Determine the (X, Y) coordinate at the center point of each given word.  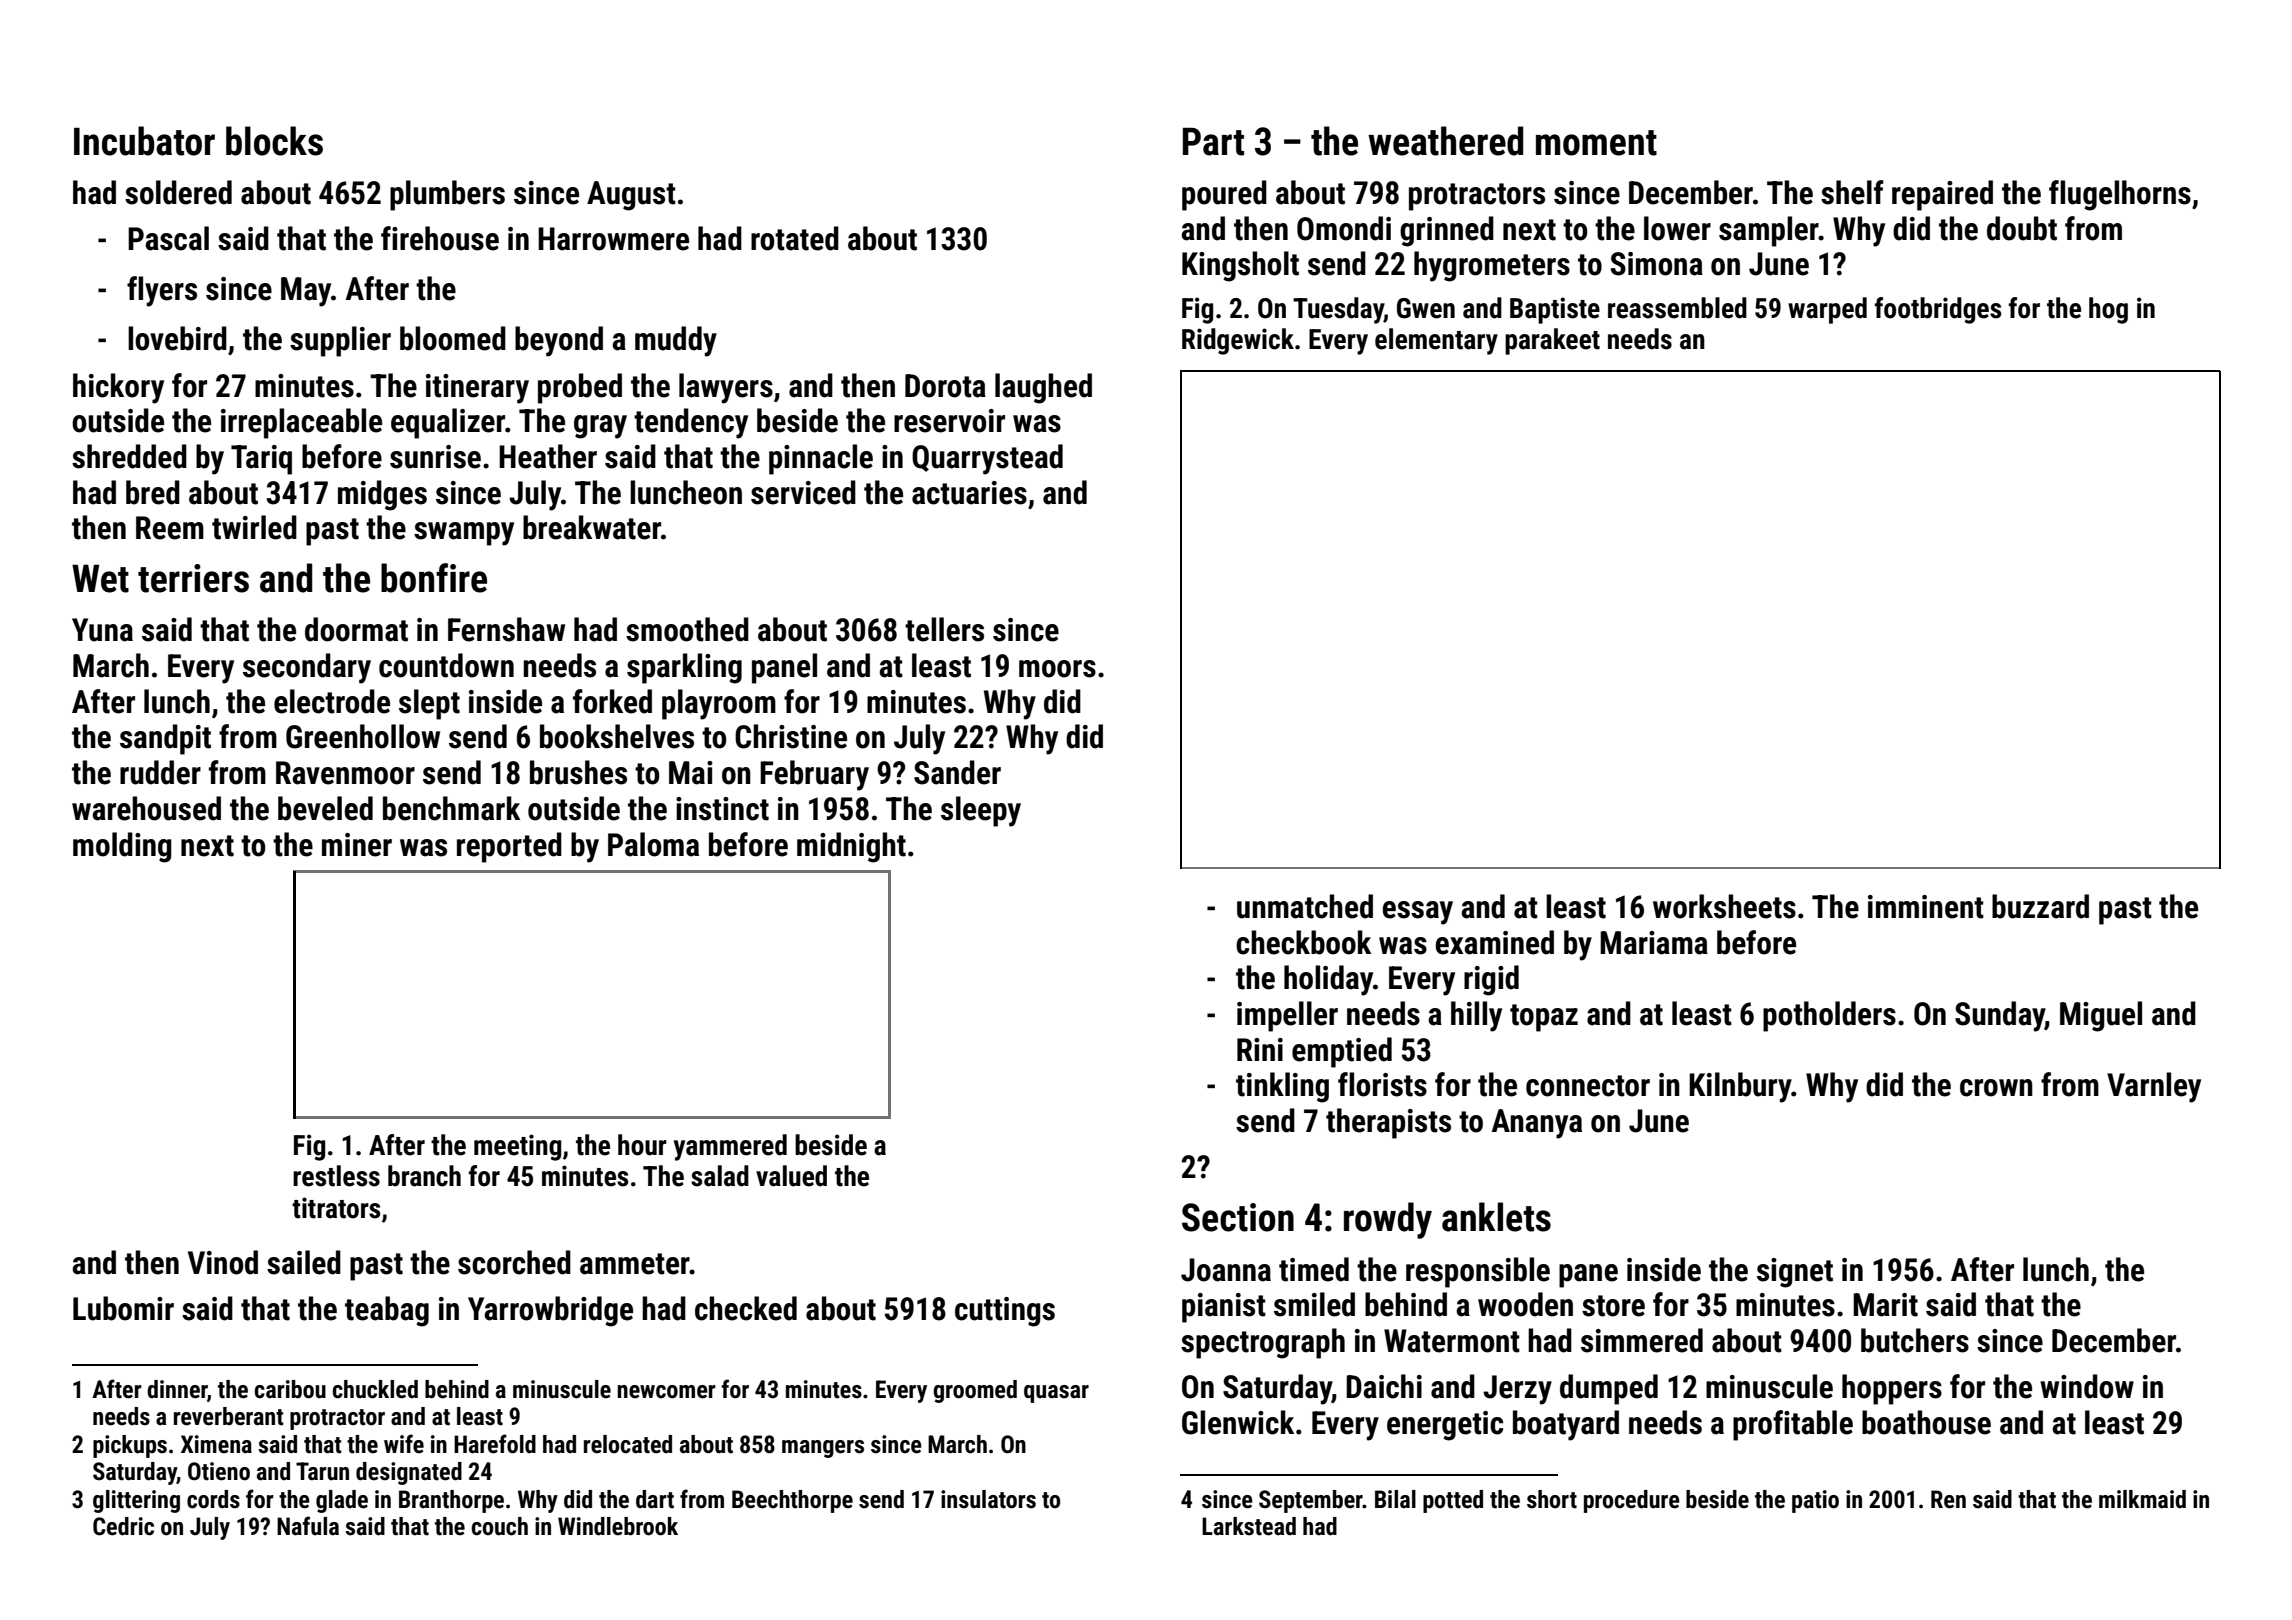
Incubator (144, 141)
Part (1213, 142)
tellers (944, 629)
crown (1996, 1088)
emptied (1342, 1052)
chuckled (375, 1389)
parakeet (1552, 341)
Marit (1885, 1305)
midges (382, 495)
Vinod (223, 1262)
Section (1238, 1217)
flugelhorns (2120, 195)
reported (509, 847)
